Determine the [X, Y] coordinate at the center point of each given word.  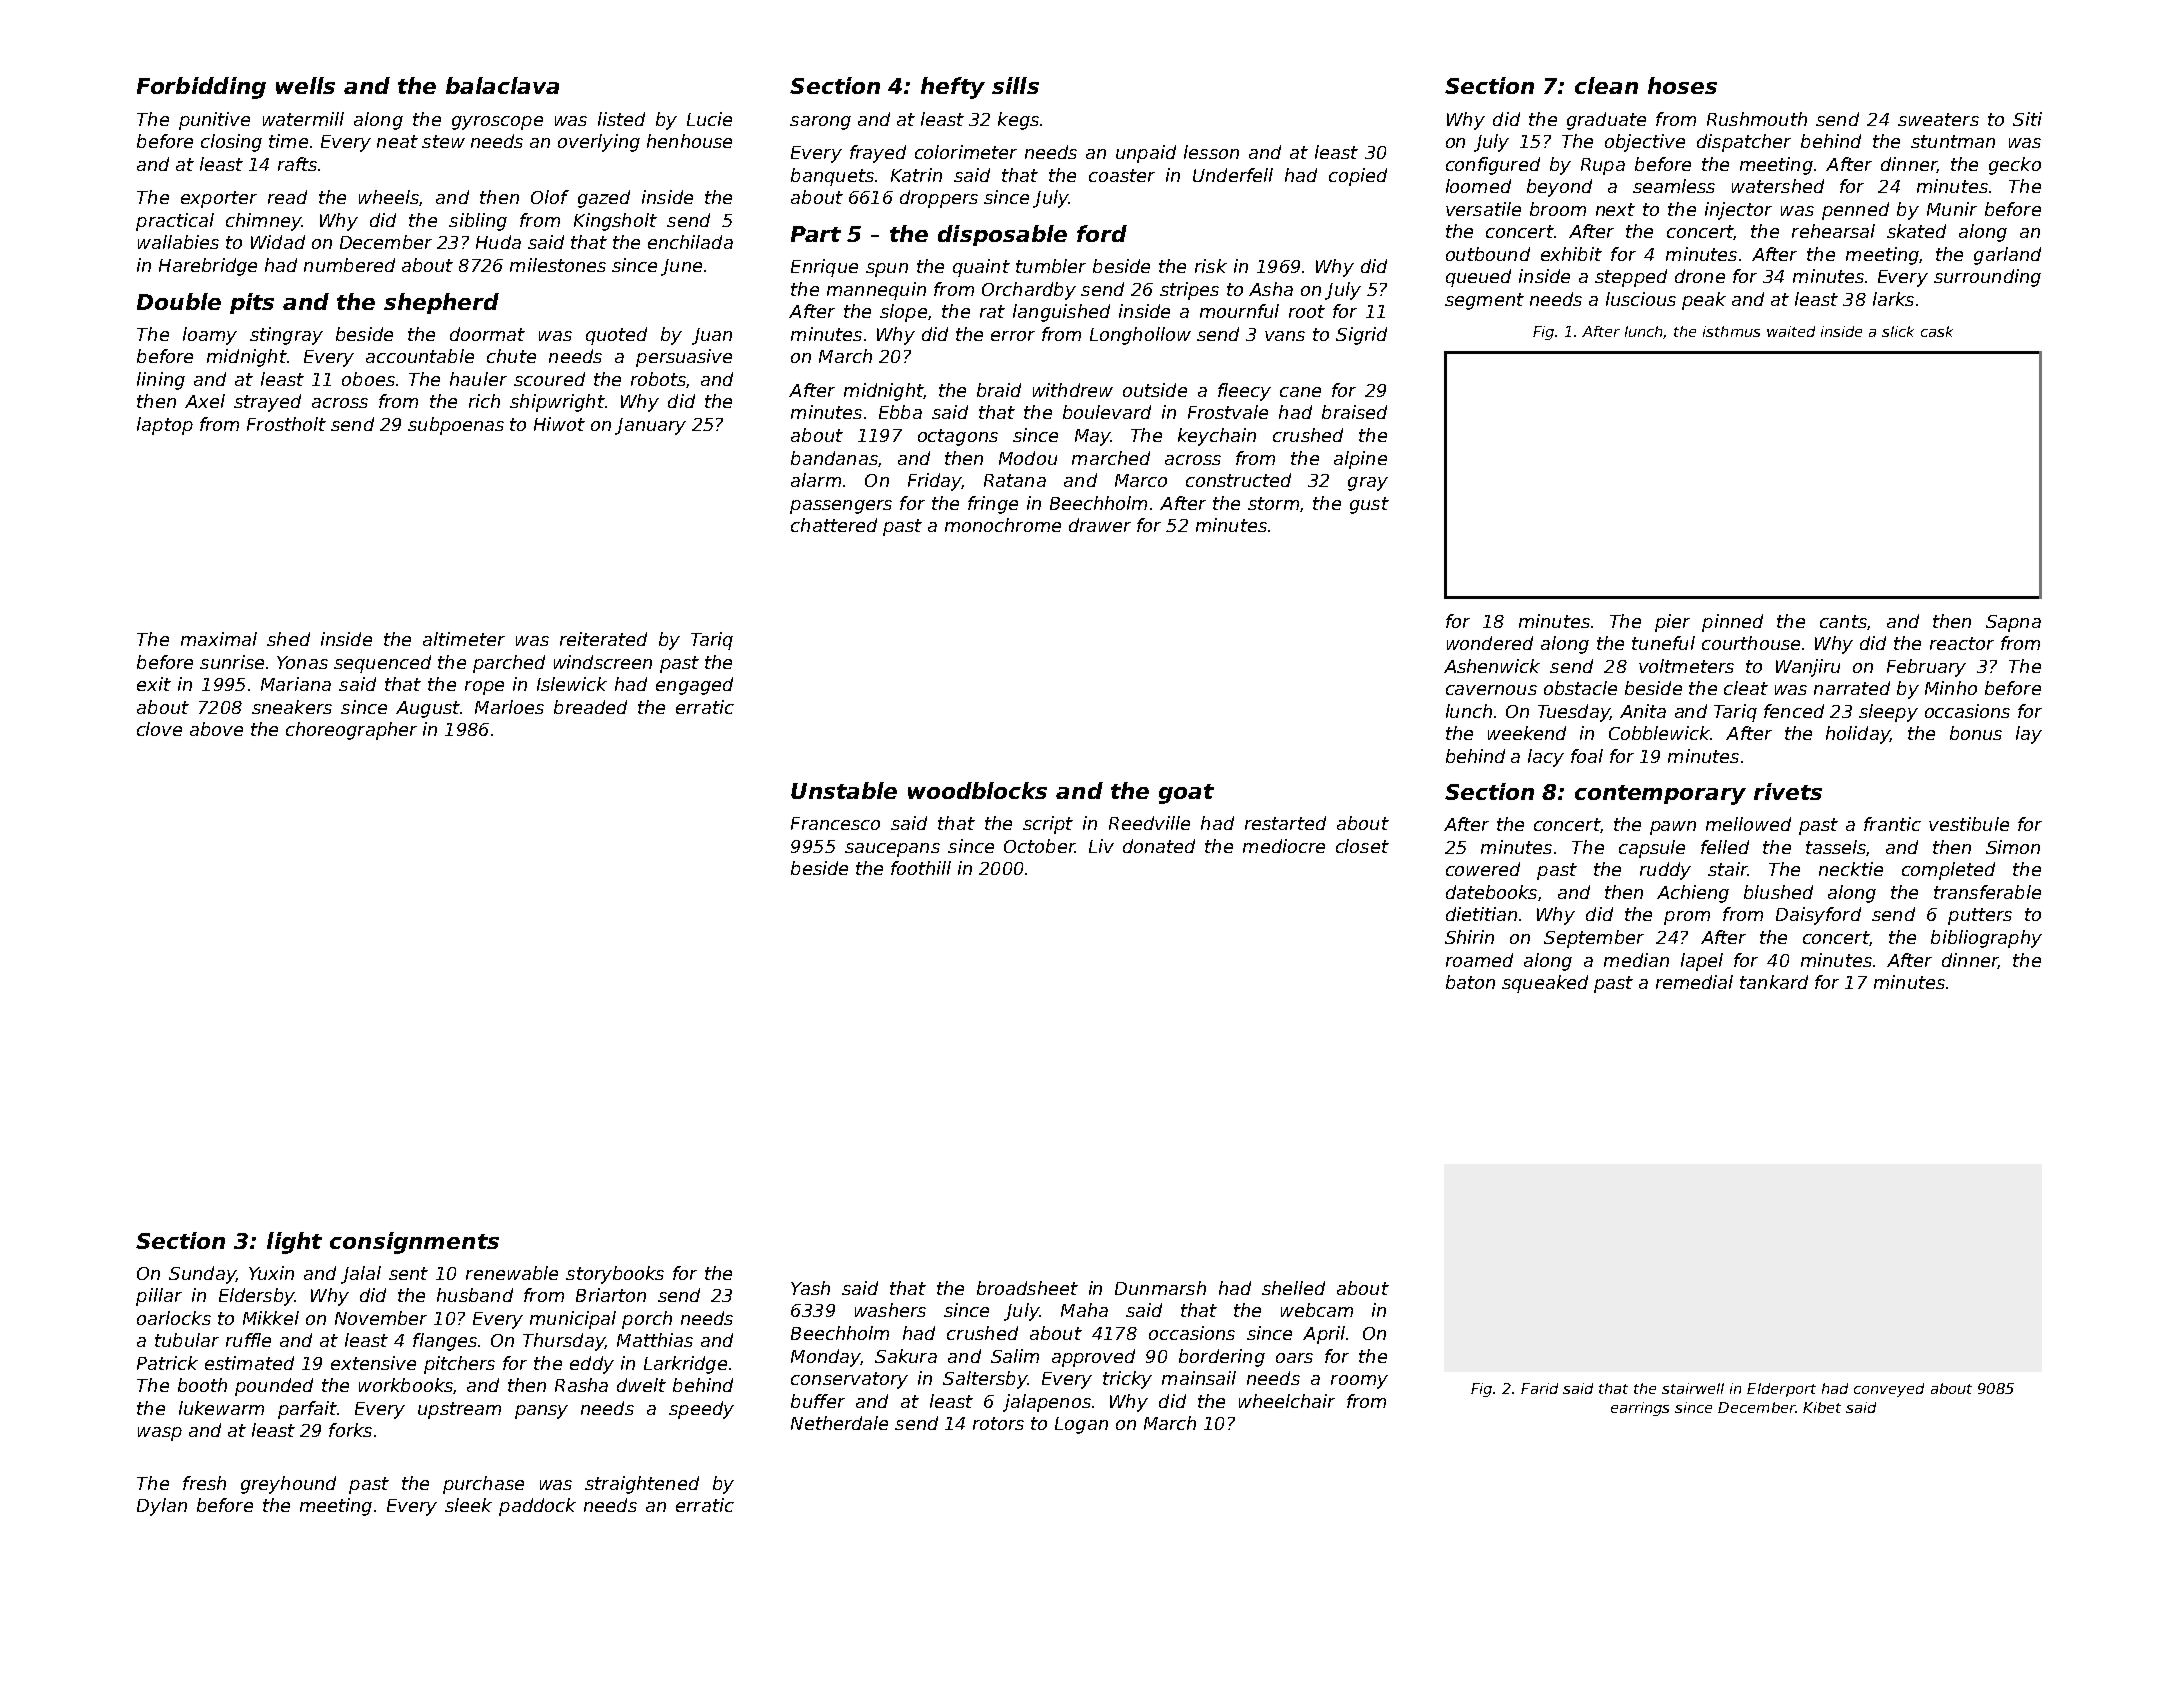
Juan [712, 336]
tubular [187, 1340]
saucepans [892, 850]
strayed [267, 403]
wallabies [178, 242]
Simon [2013, 847]
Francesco [835, 823]
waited [1791, 331]
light [294, 1243]
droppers [939, 199]
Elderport [1781, 1390]
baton [1470, 982]
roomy [1359, 1382]
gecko [2015, 166]
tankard [1774, 982]
